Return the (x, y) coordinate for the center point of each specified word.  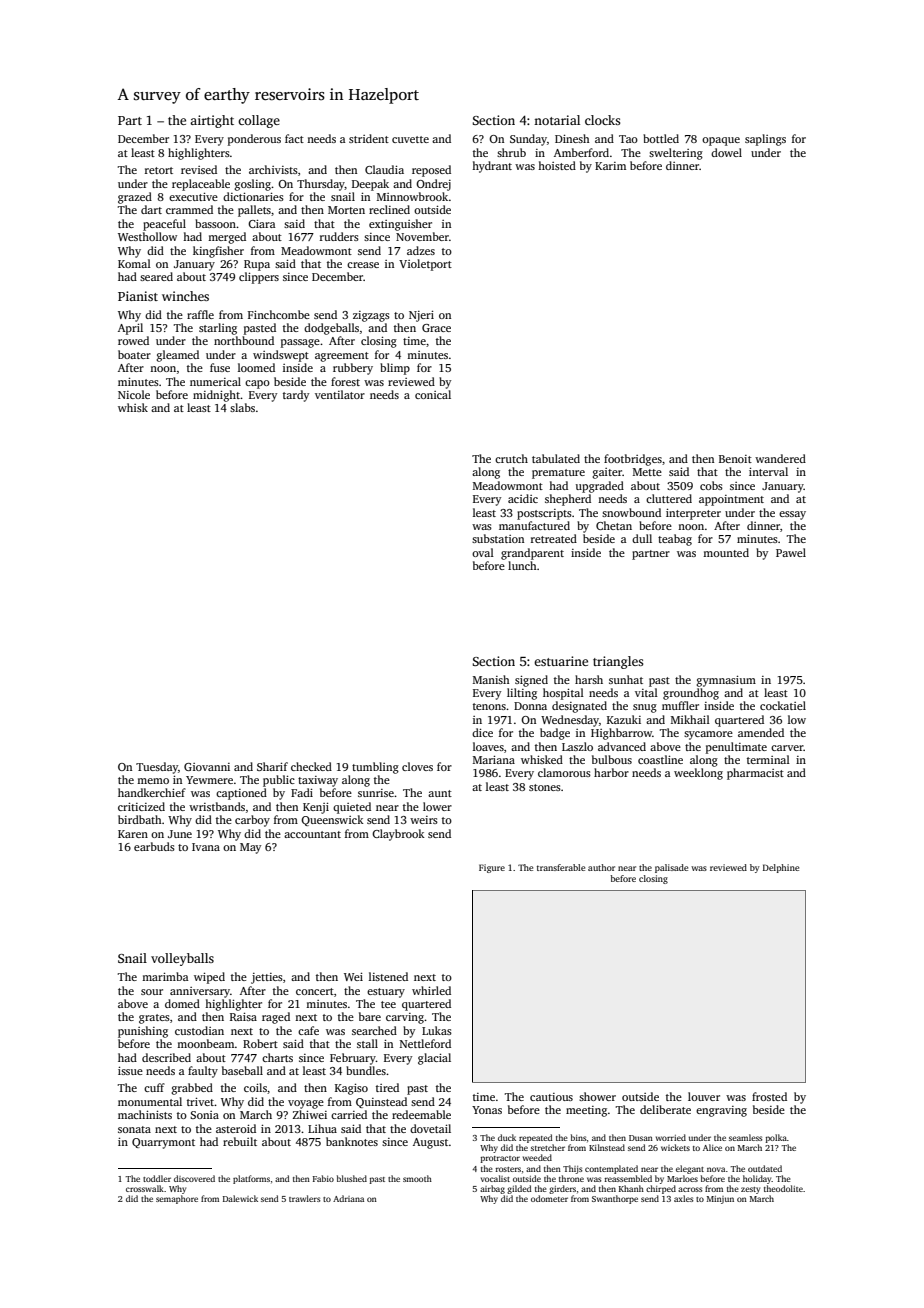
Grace (436, 328)
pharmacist (755, 774)
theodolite (783, 1188)
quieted (352, 808)
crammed (189, 209)
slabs (242, 407)
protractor (500, 1159)
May (250, 848)
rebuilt (240, 1141)
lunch (522, 565)
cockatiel (783, 705)
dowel (726, 152)
